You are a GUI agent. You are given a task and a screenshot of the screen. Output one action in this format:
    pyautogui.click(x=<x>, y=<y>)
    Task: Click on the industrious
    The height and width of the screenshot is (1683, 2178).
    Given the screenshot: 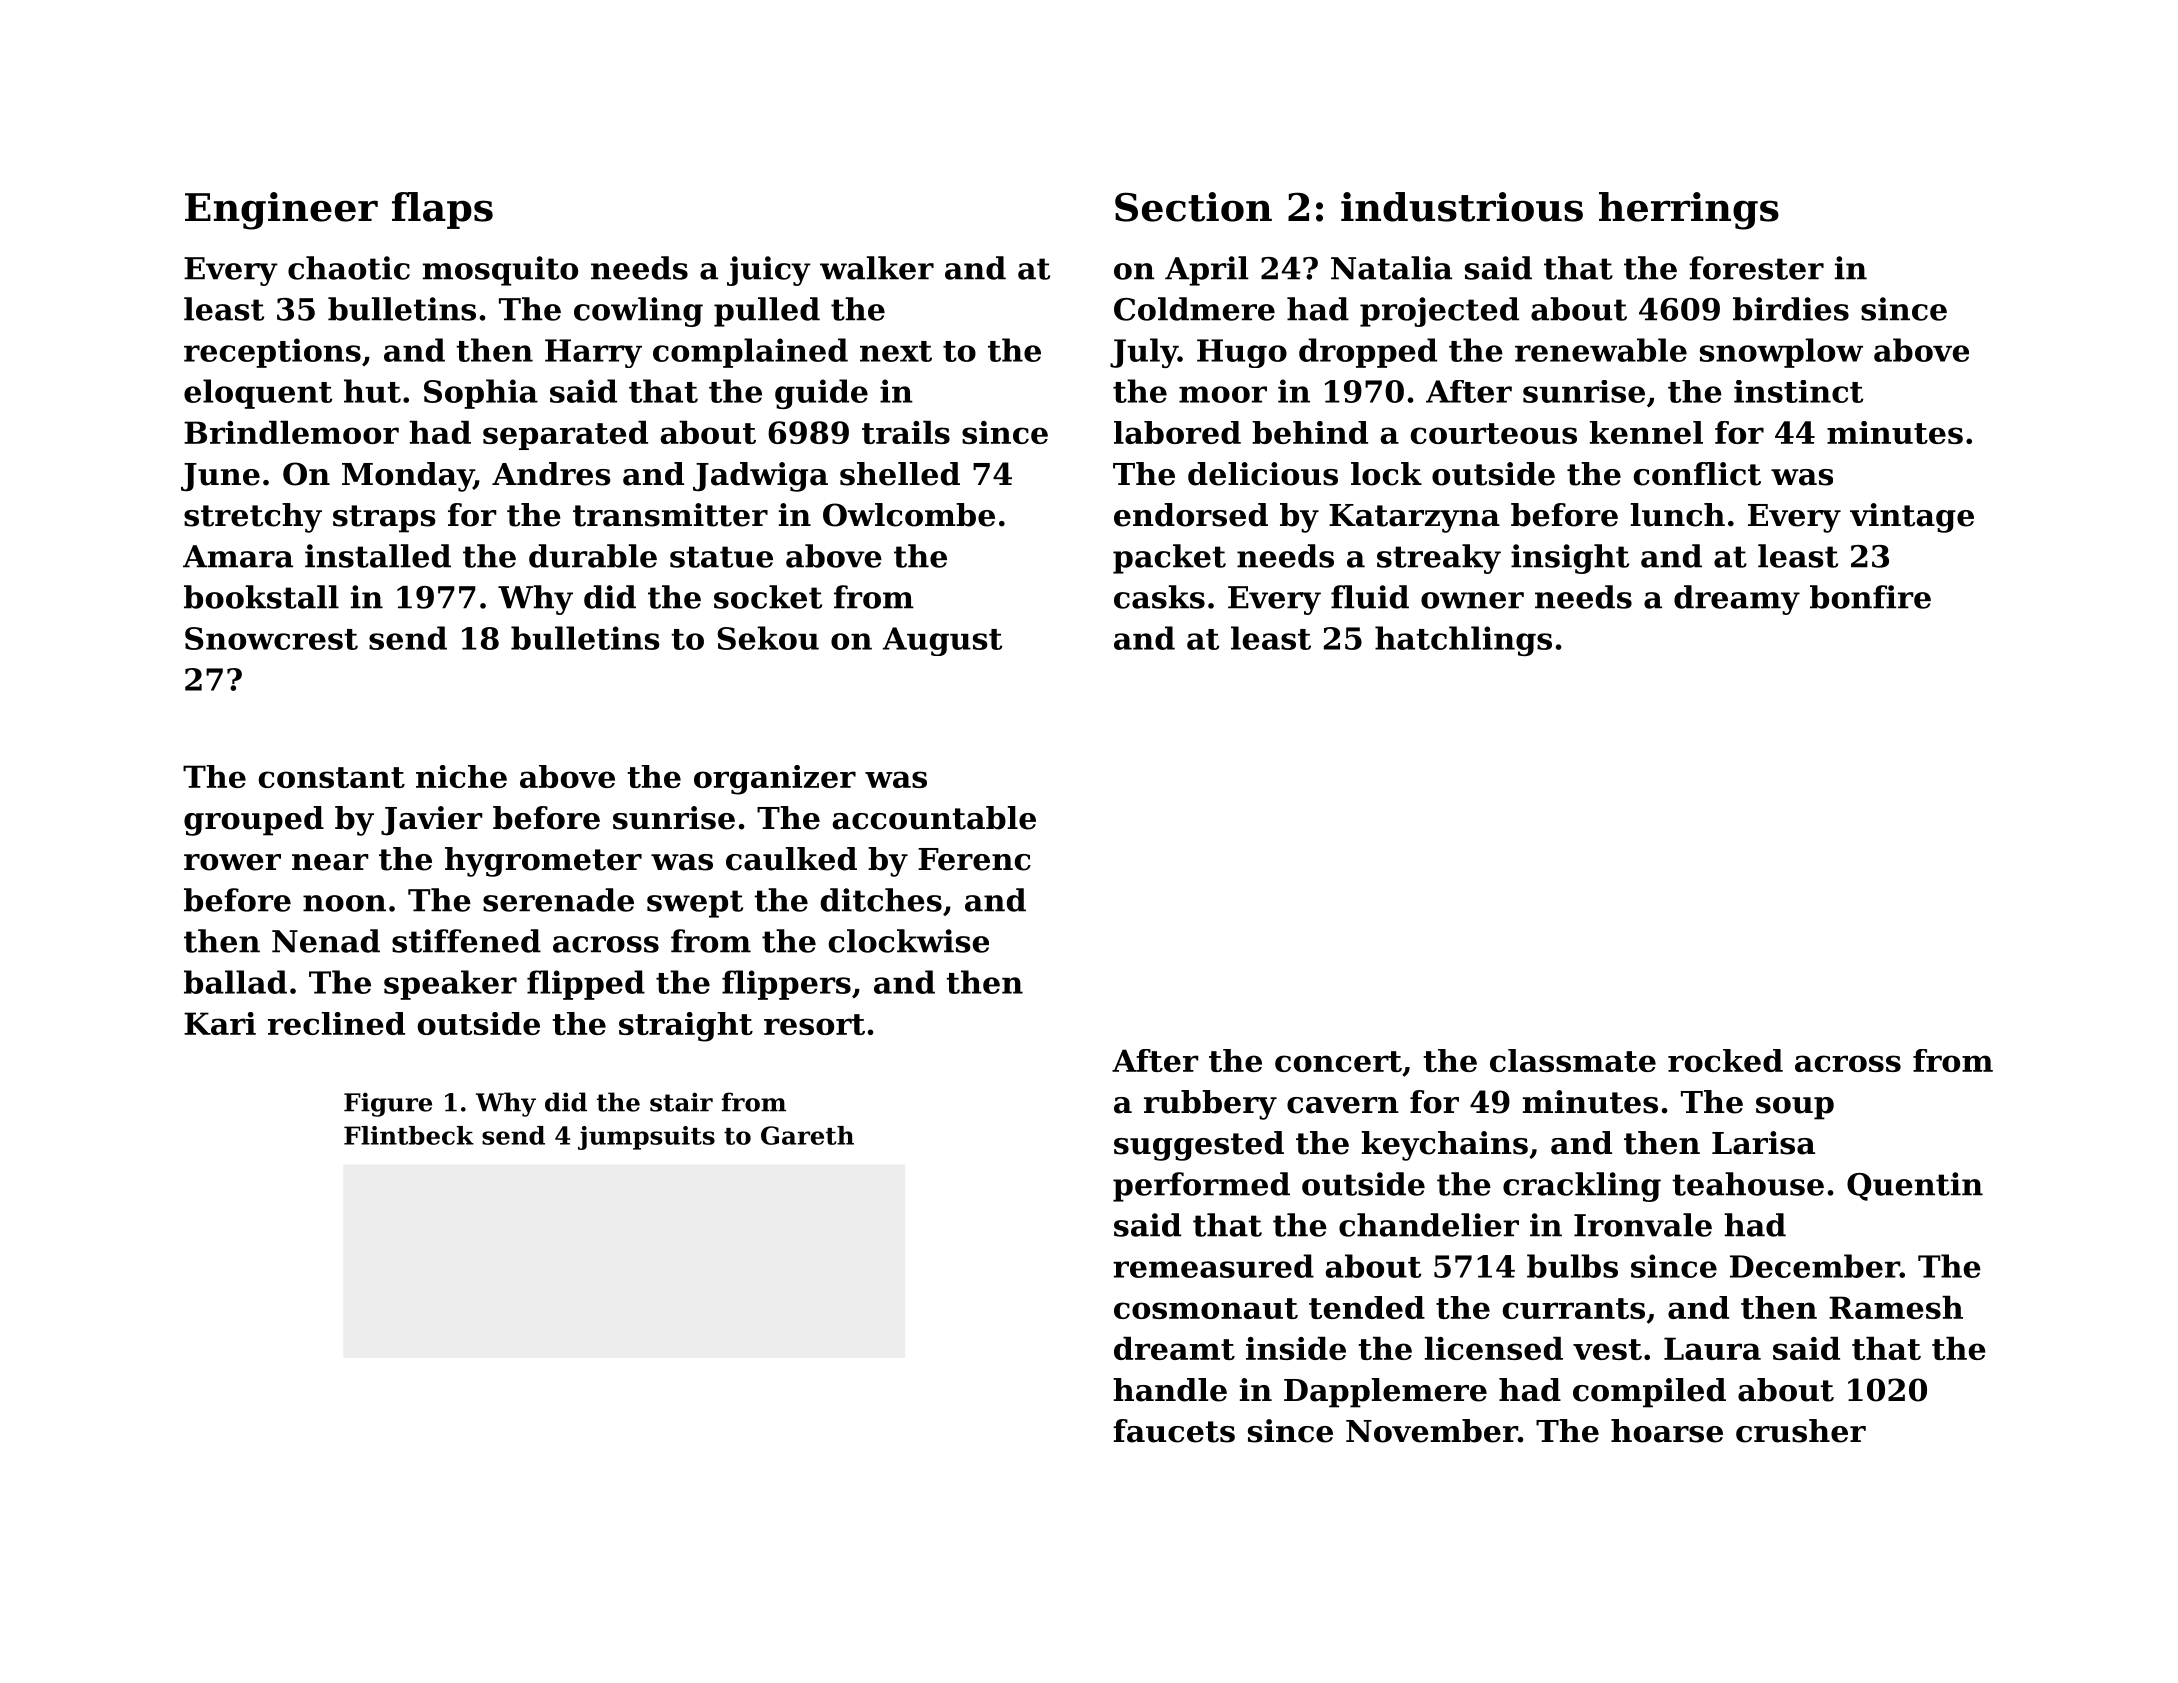 What is the action you would take?
    pyautogui.click(x=1462, y=207)
